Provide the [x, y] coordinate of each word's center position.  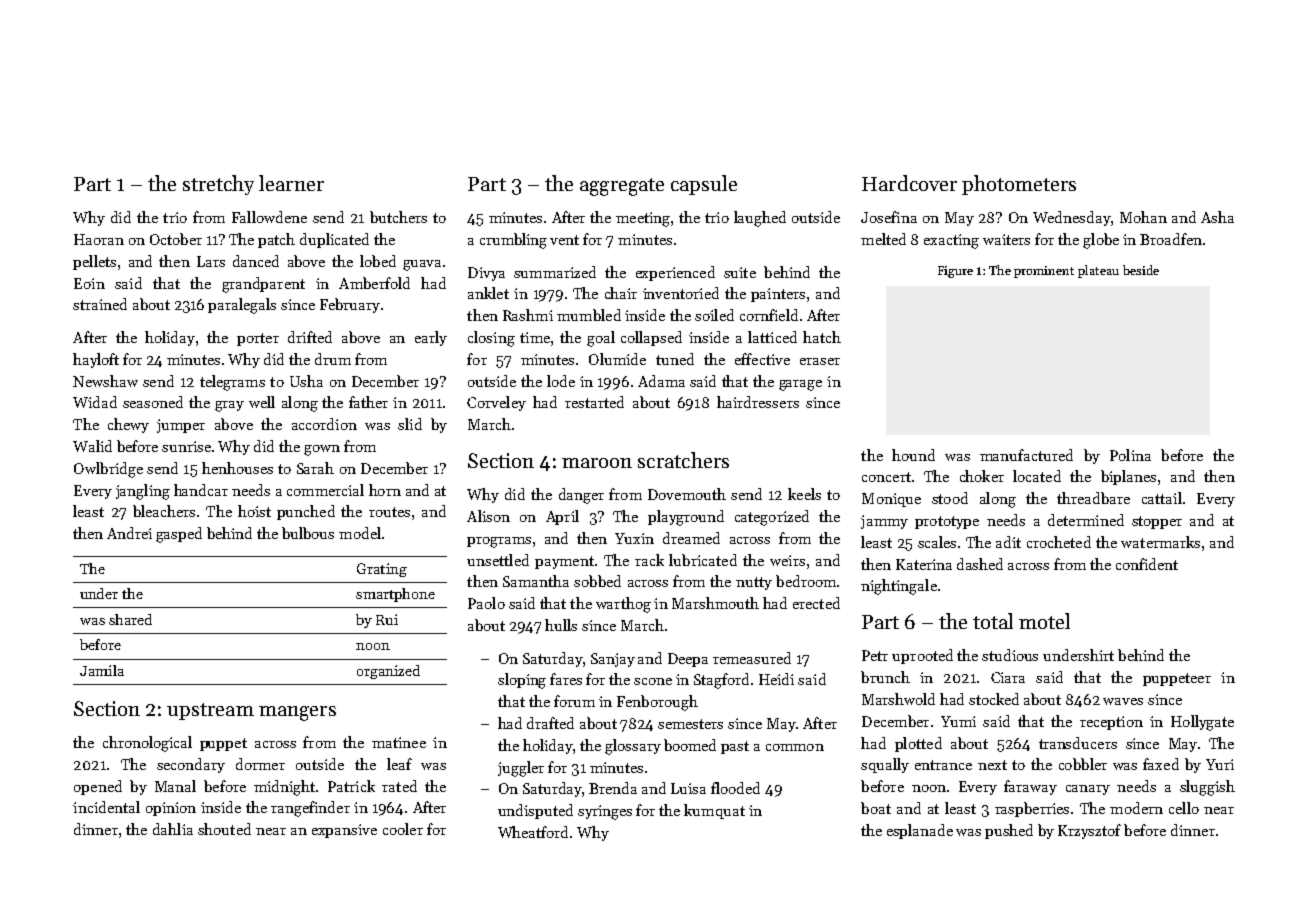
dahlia [173, 829]
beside [1141, 270]
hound [913, 455]
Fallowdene [269, 217]
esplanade [920, 831]
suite [740, 272]
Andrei [129, 533]
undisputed [535, 811]
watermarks [1160, 542]
